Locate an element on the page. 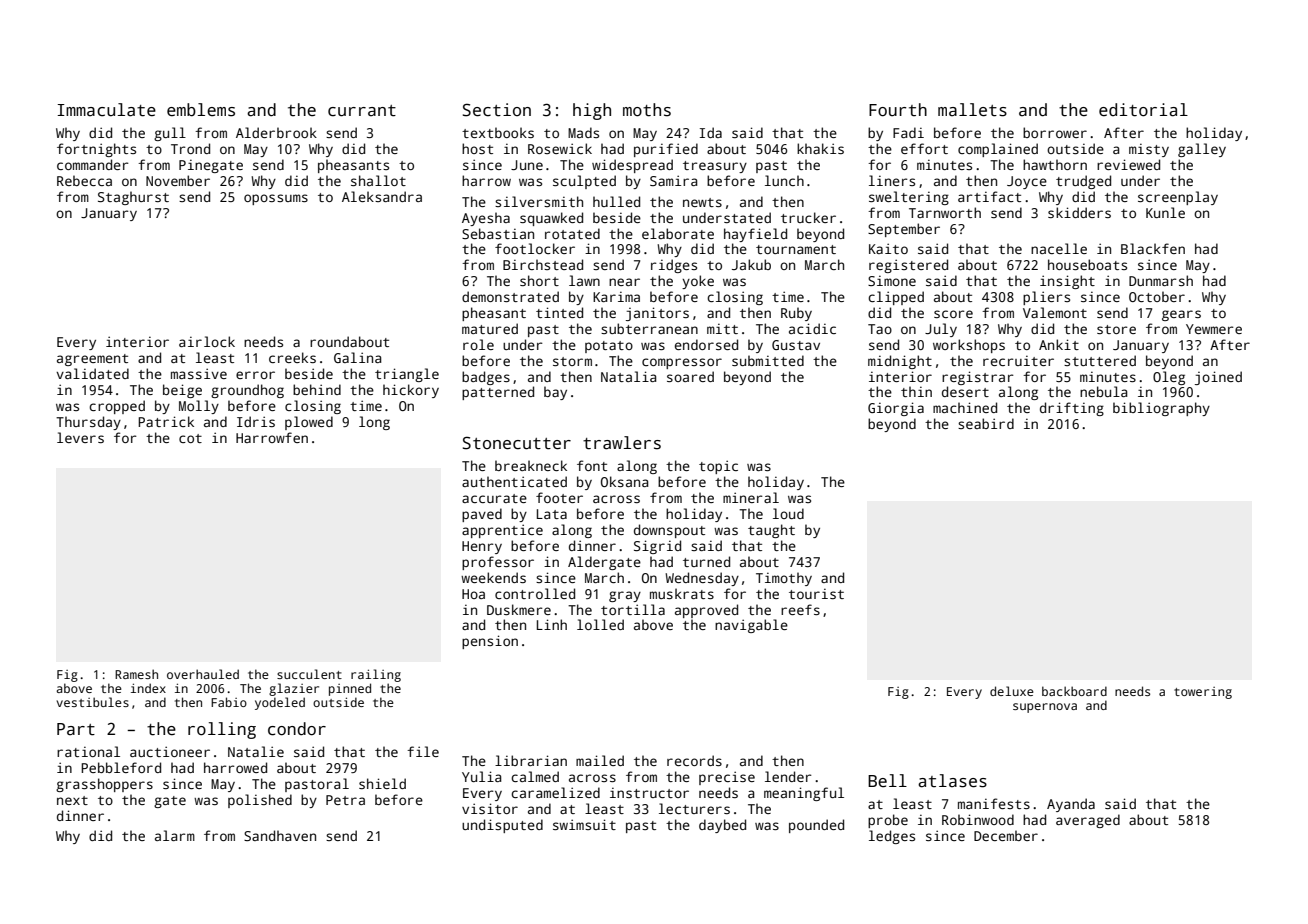 This document has width=1308, height=924. auctioneer is located at coordinates (170, 751).
